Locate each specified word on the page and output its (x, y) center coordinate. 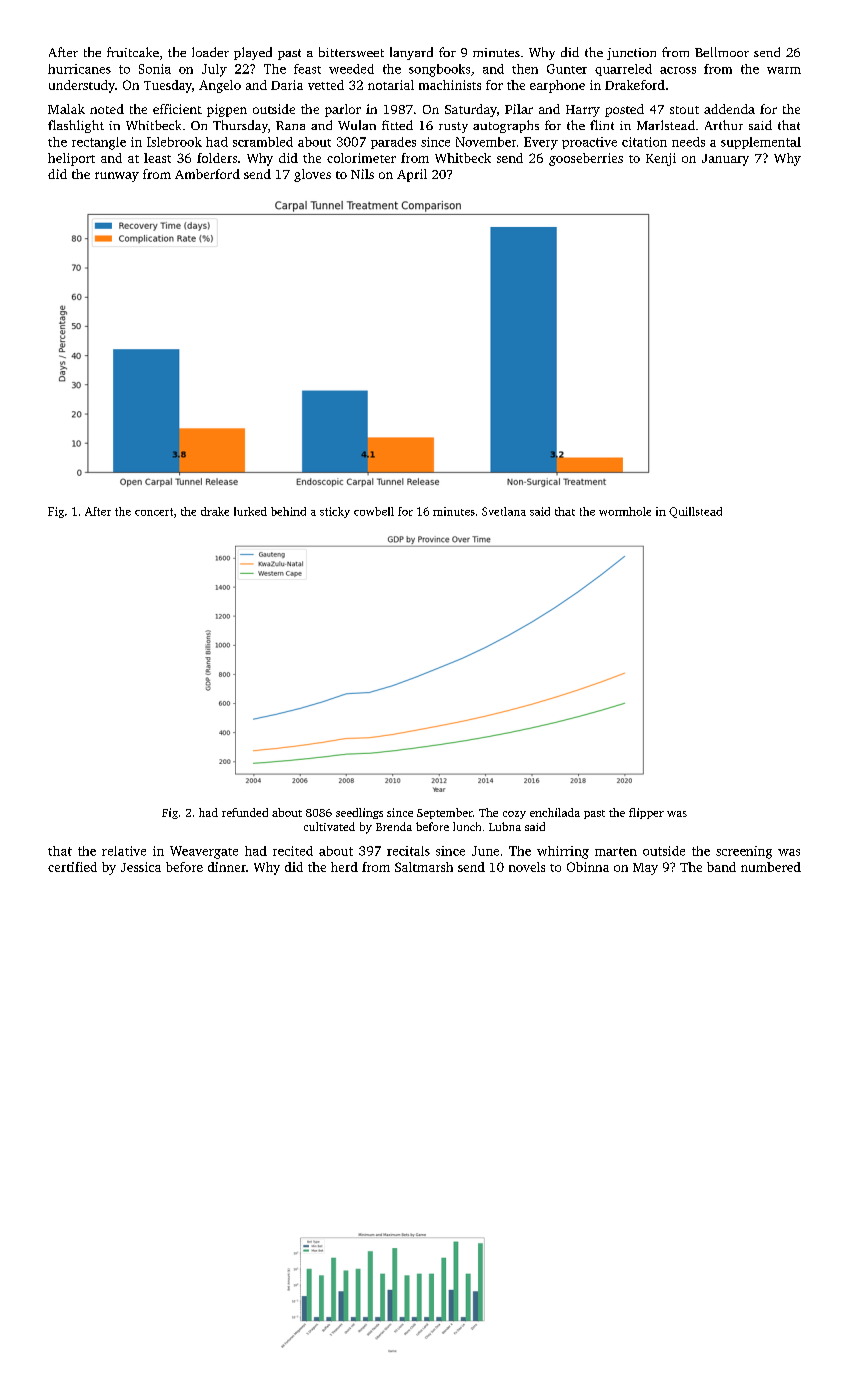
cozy (514, 815)
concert (154, 512)
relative (124, 851)
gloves (312, 175)
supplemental (761, 143)
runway (117, 177)
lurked (250, 511)
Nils (362, 174)
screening (744, 852)
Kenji (661, 159)
